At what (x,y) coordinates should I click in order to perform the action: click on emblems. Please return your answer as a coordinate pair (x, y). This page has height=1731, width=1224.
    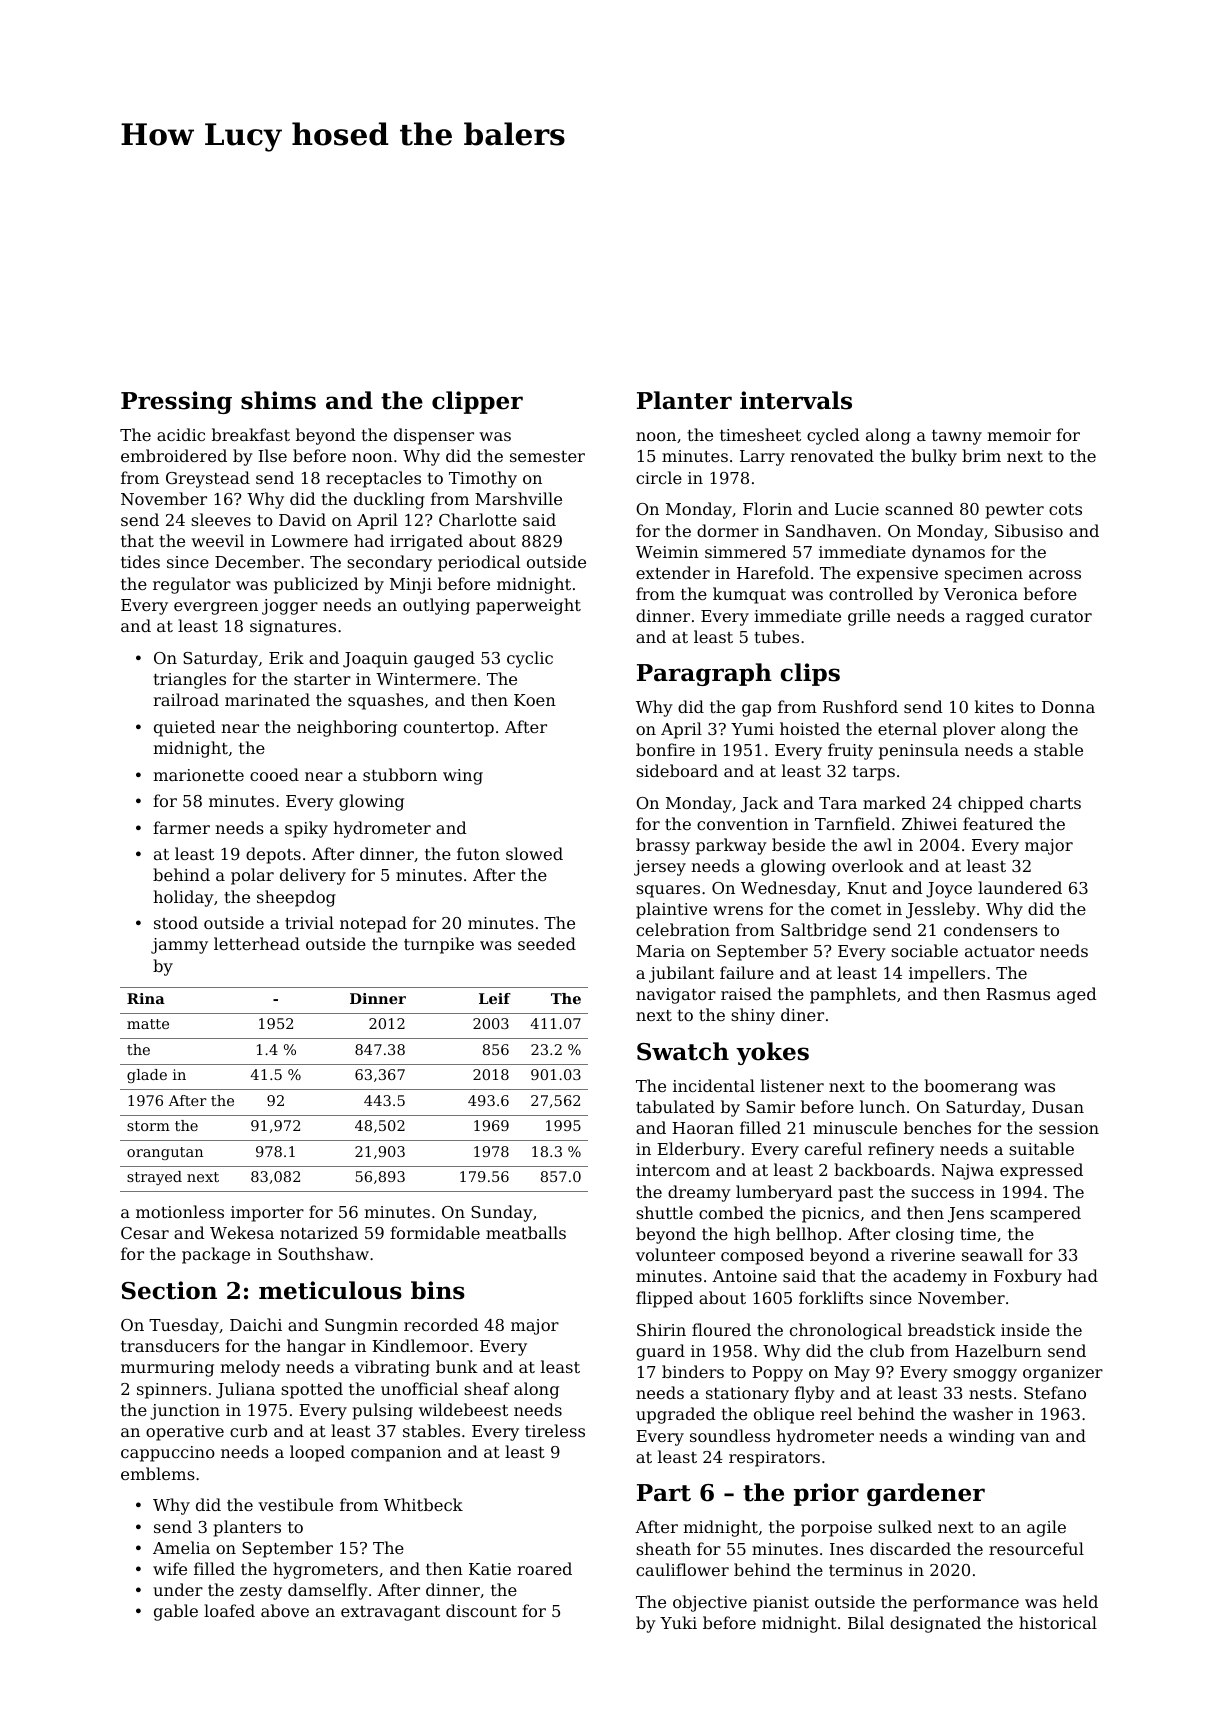
    Looking at the image, I should click on (158, 1473).
